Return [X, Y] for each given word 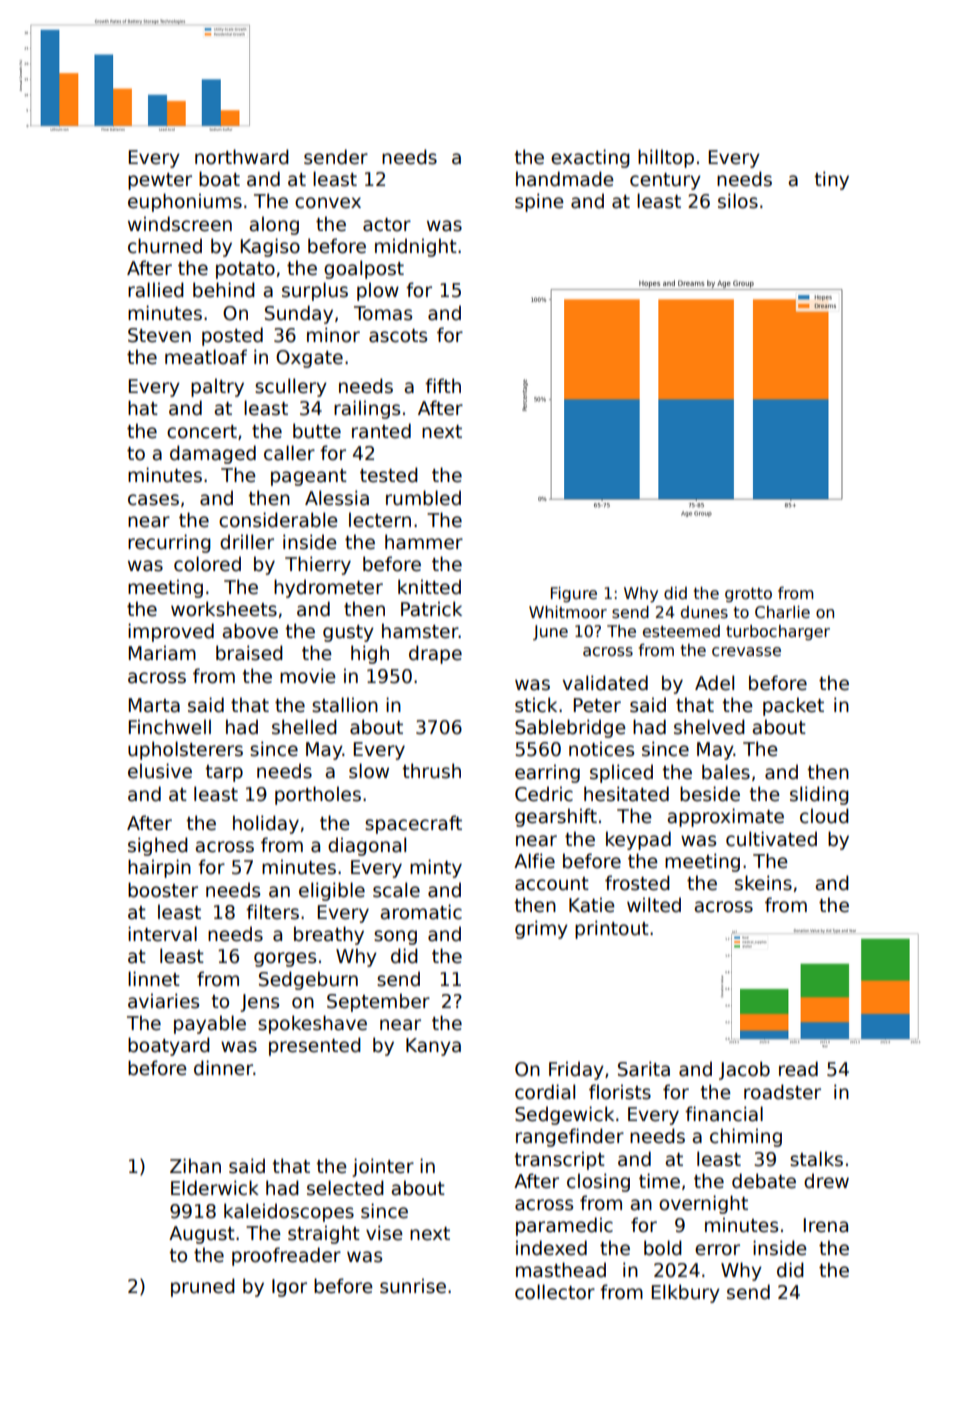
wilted [654, 905]
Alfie [534, 861]
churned [165, 246]
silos [738, 201]
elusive [160, 771]
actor [387, 225]
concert [202, 432]
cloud [824, 816]
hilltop [666, 158]
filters [272, 912]
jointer [383, 1167]
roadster [782, 1092]
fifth [443, 385]
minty [436, 868]
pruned [203, 1287]
